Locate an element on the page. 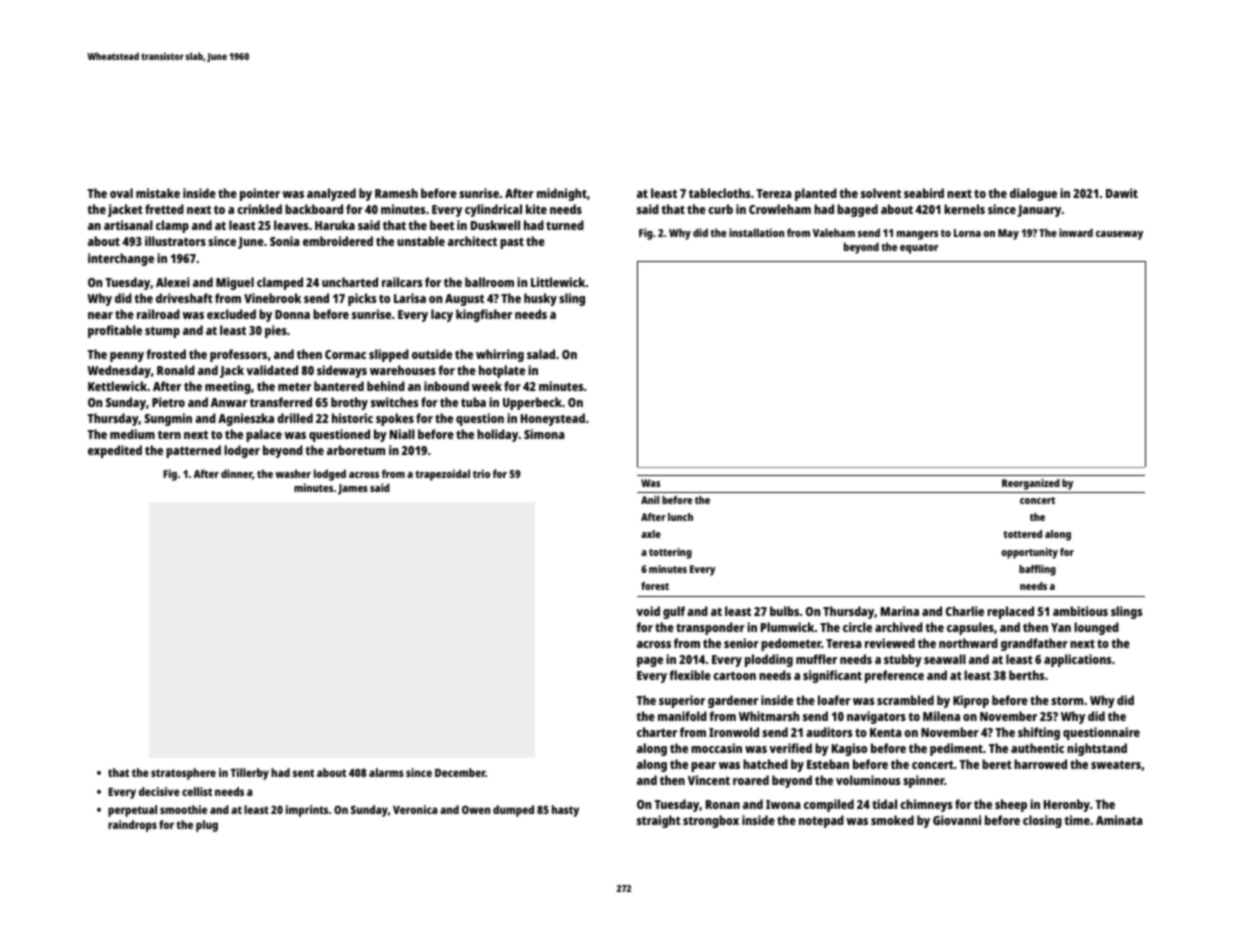  dialogue is located at coordinates (1033, 194).
